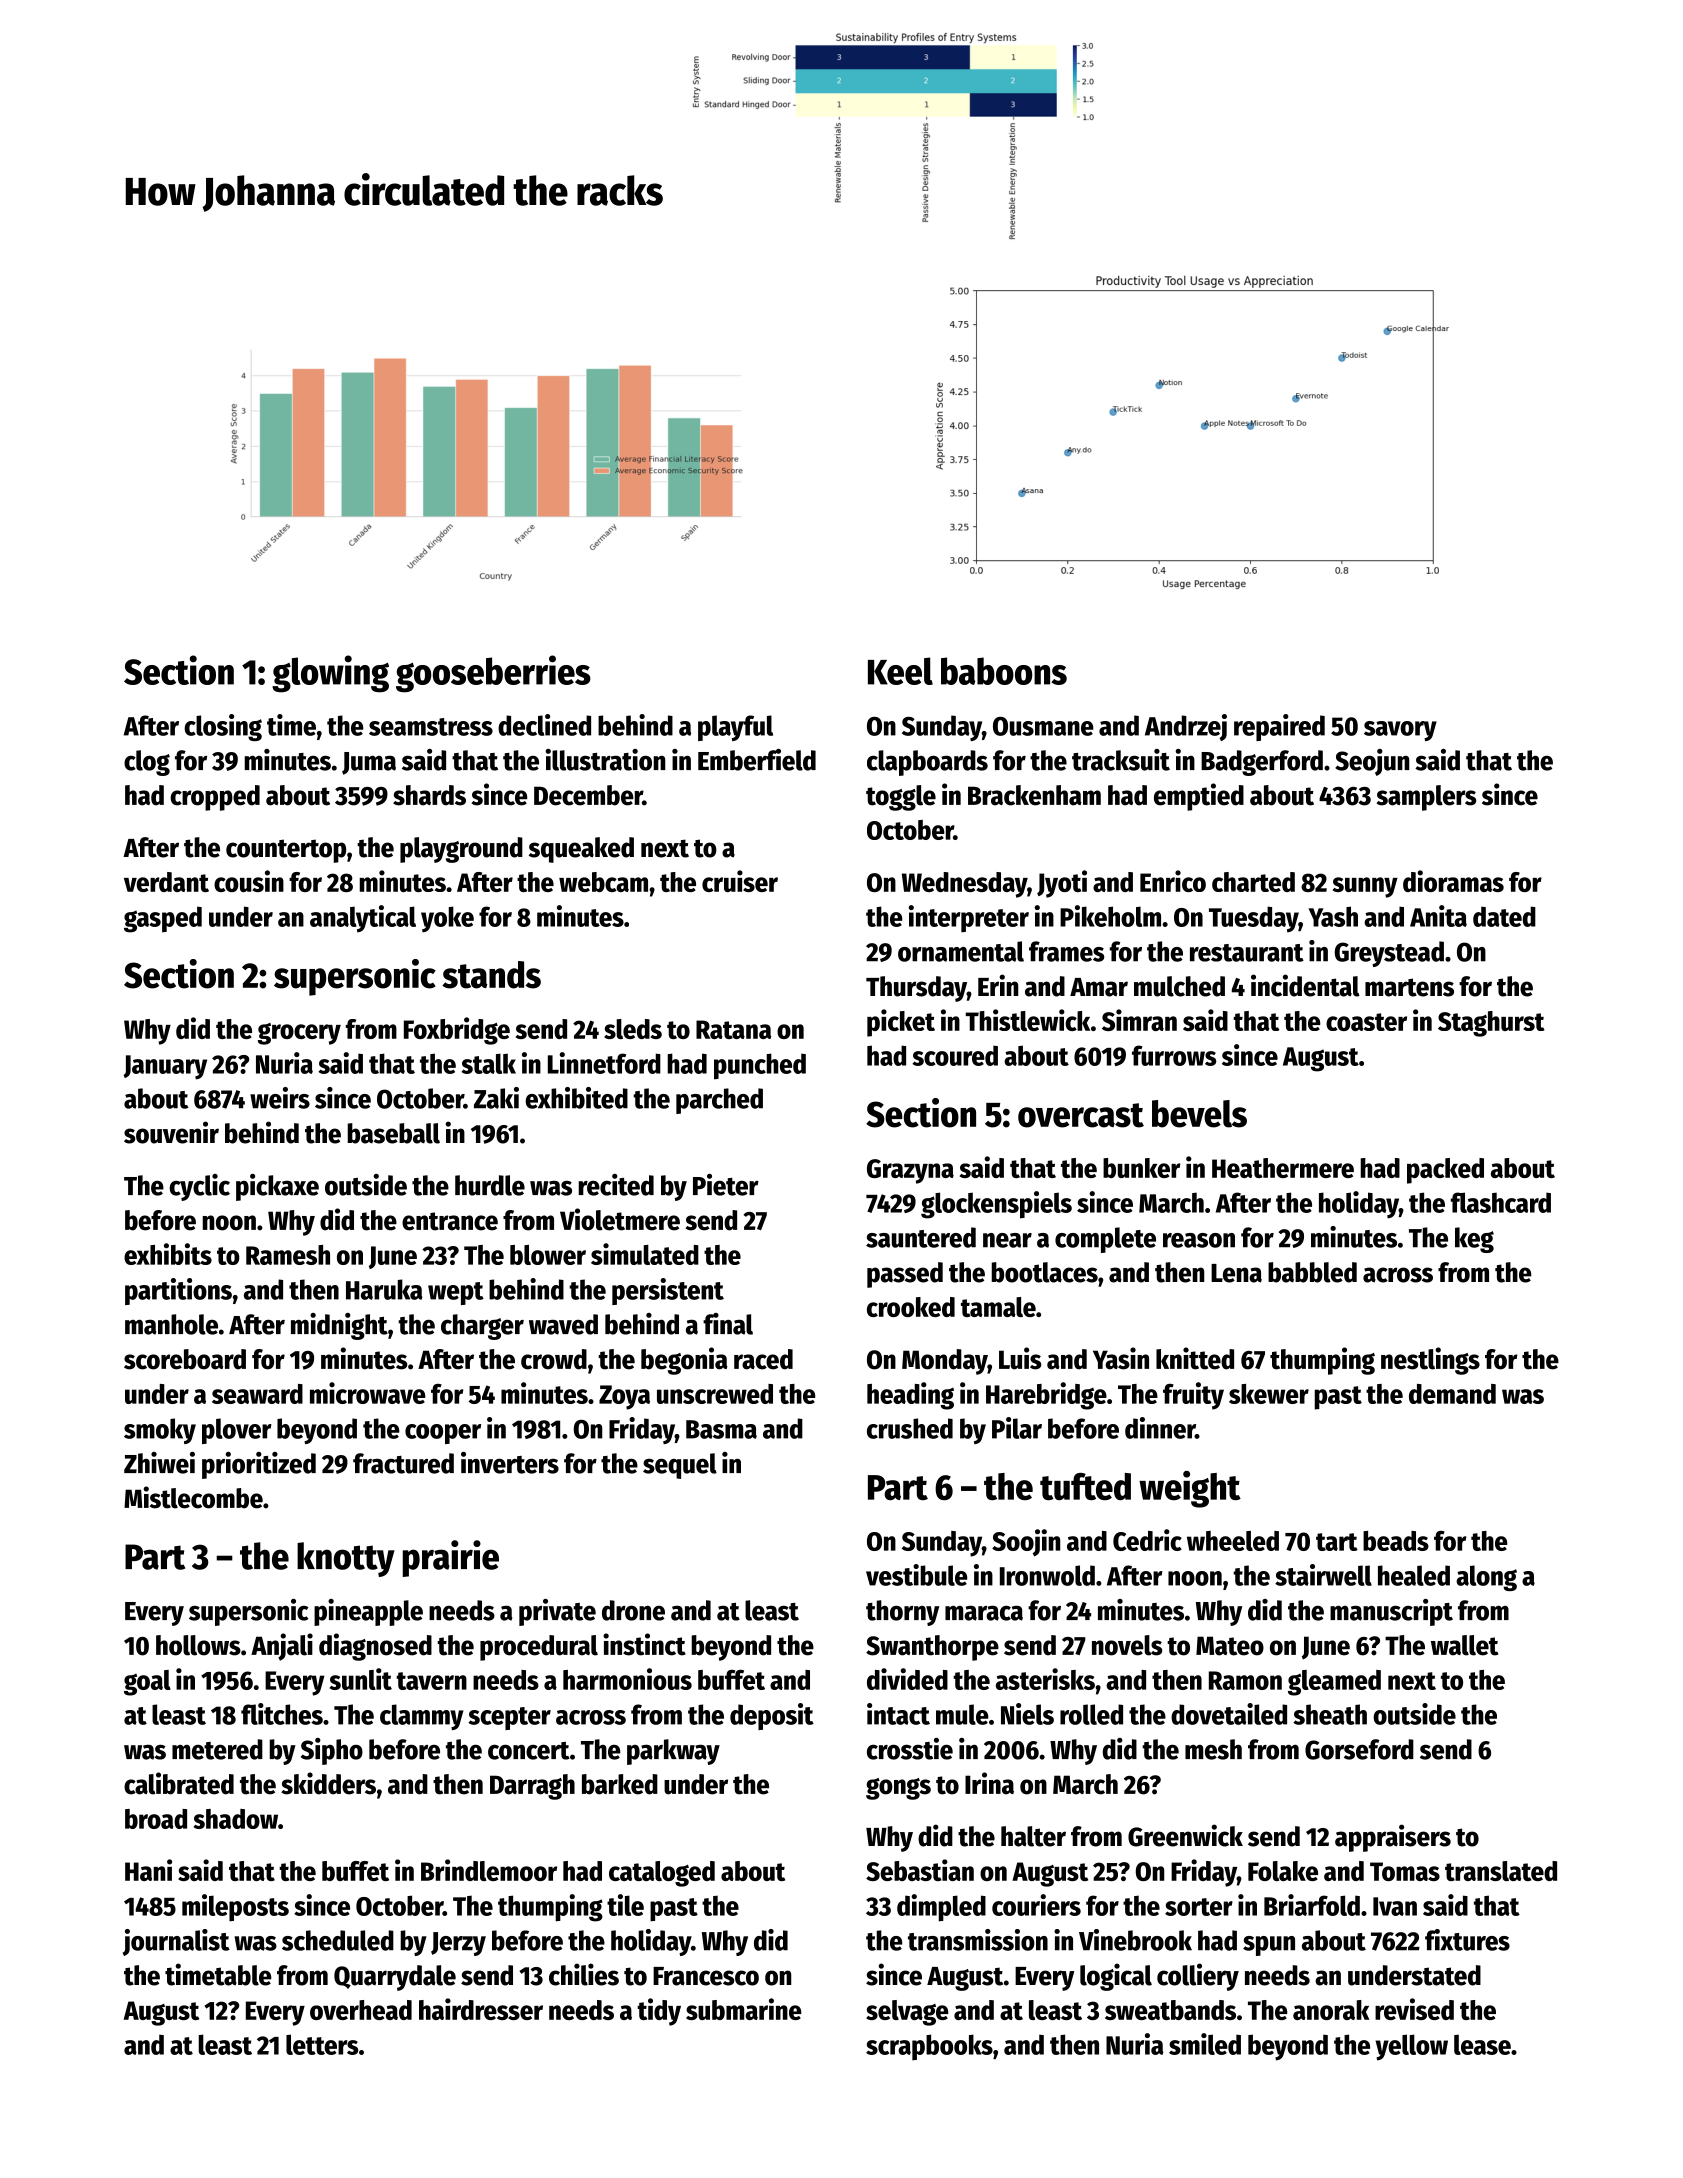 The height and width of the image is (2178, 1683). I want to click on hurdle, so click(490, 1185).
